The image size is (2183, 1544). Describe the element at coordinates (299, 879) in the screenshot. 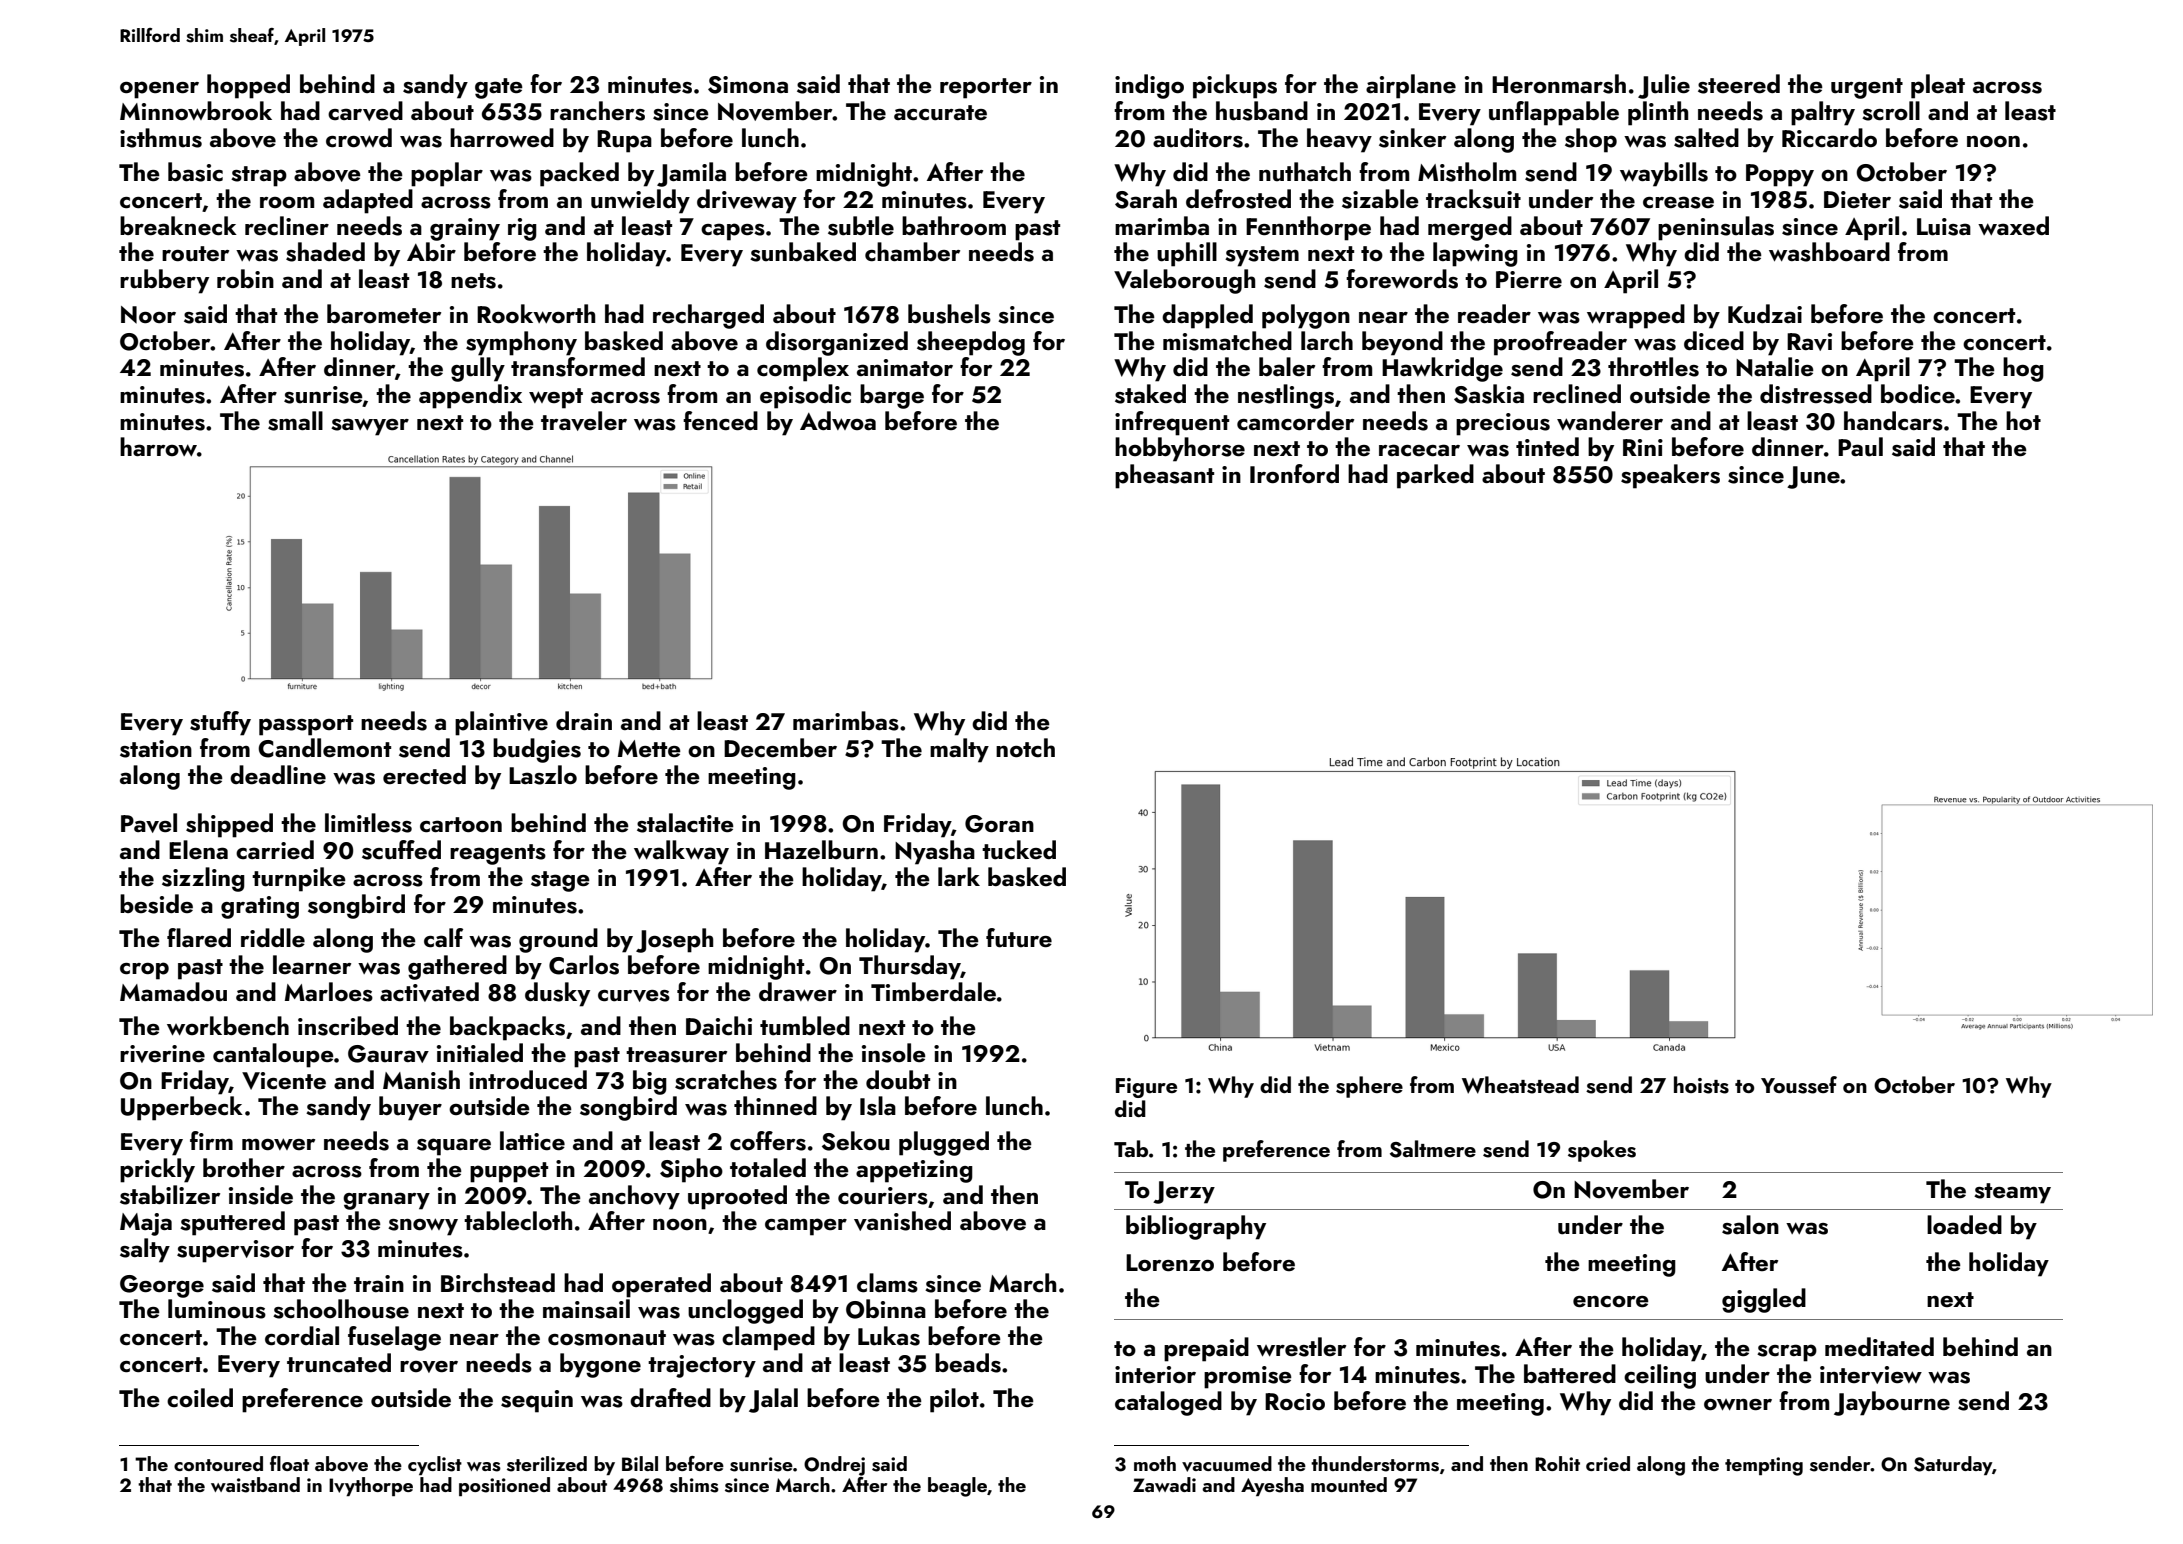

I see `turnpike` at that location.
